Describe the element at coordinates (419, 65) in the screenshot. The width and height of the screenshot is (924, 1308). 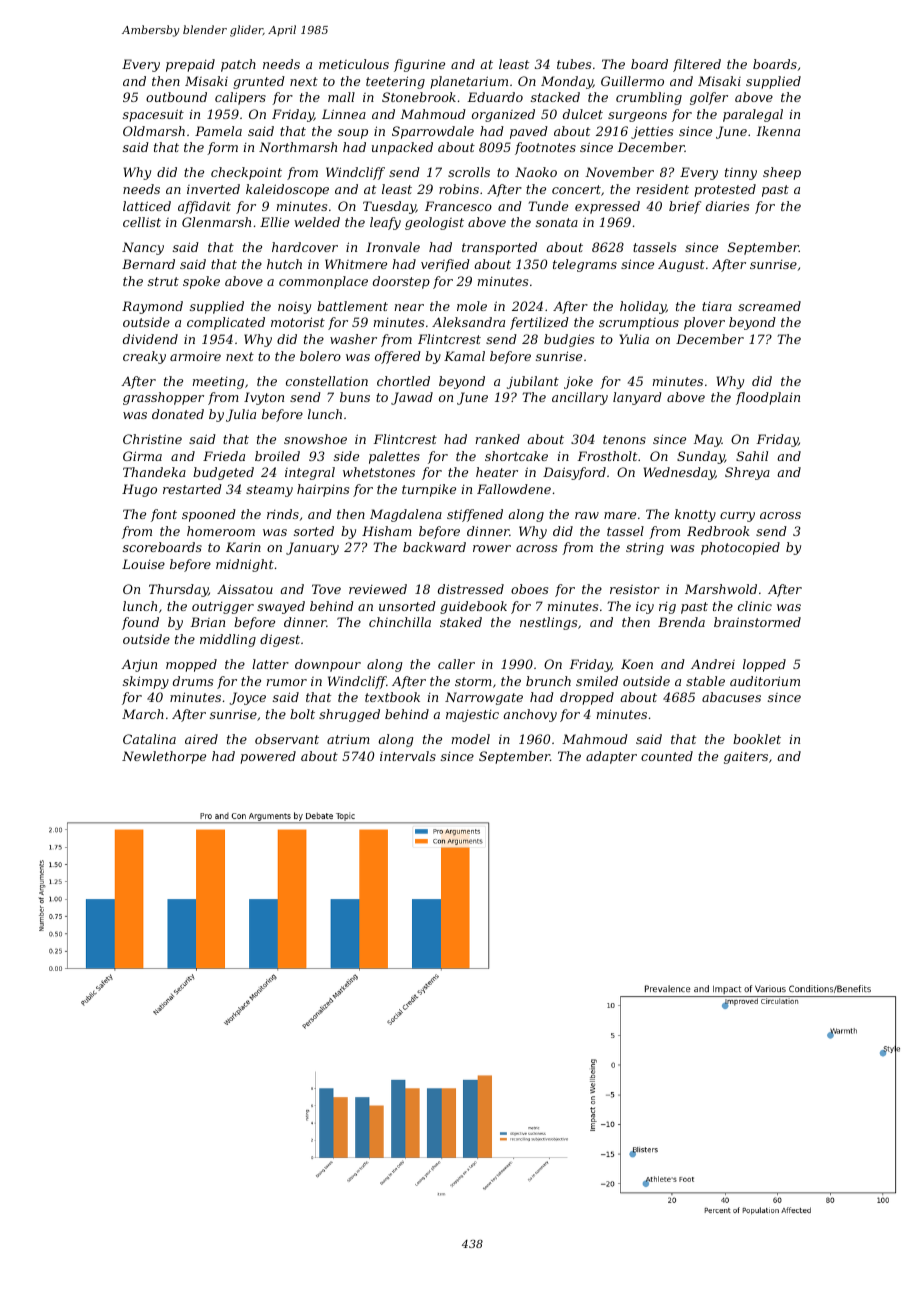
I see `figurine` at that location.
